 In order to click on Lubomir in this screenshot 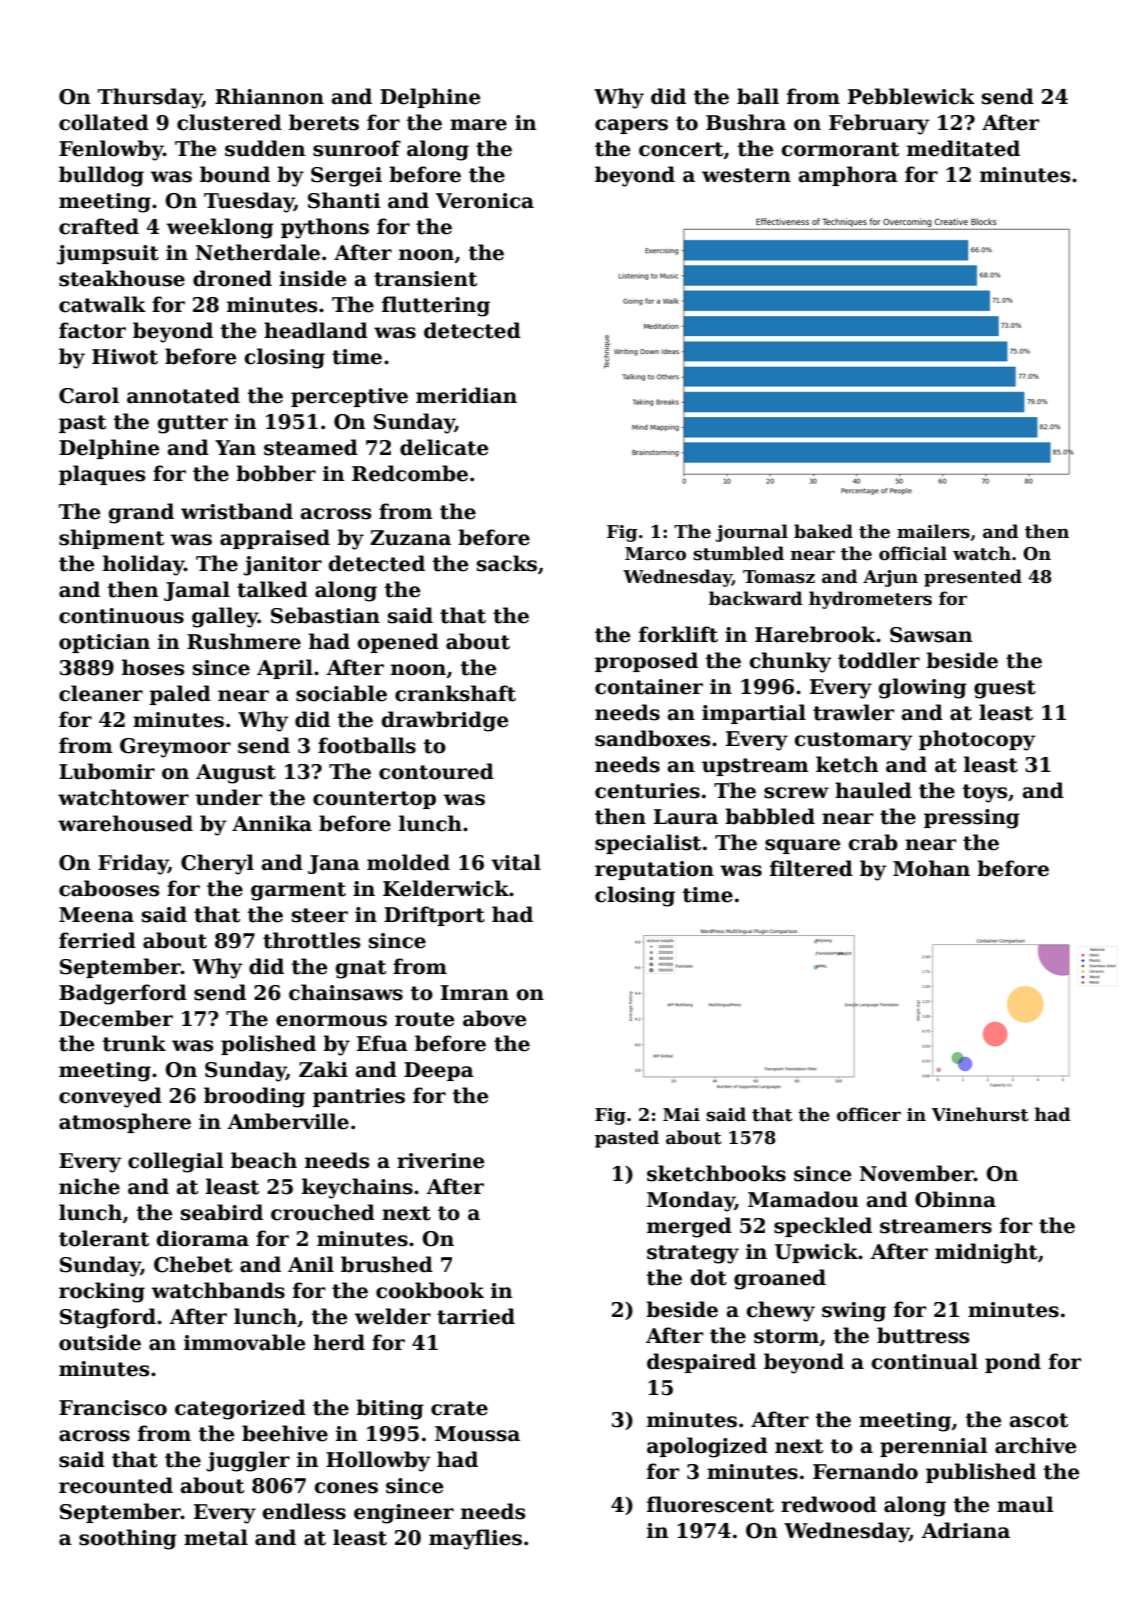, I will do `click(107, 771)`.
